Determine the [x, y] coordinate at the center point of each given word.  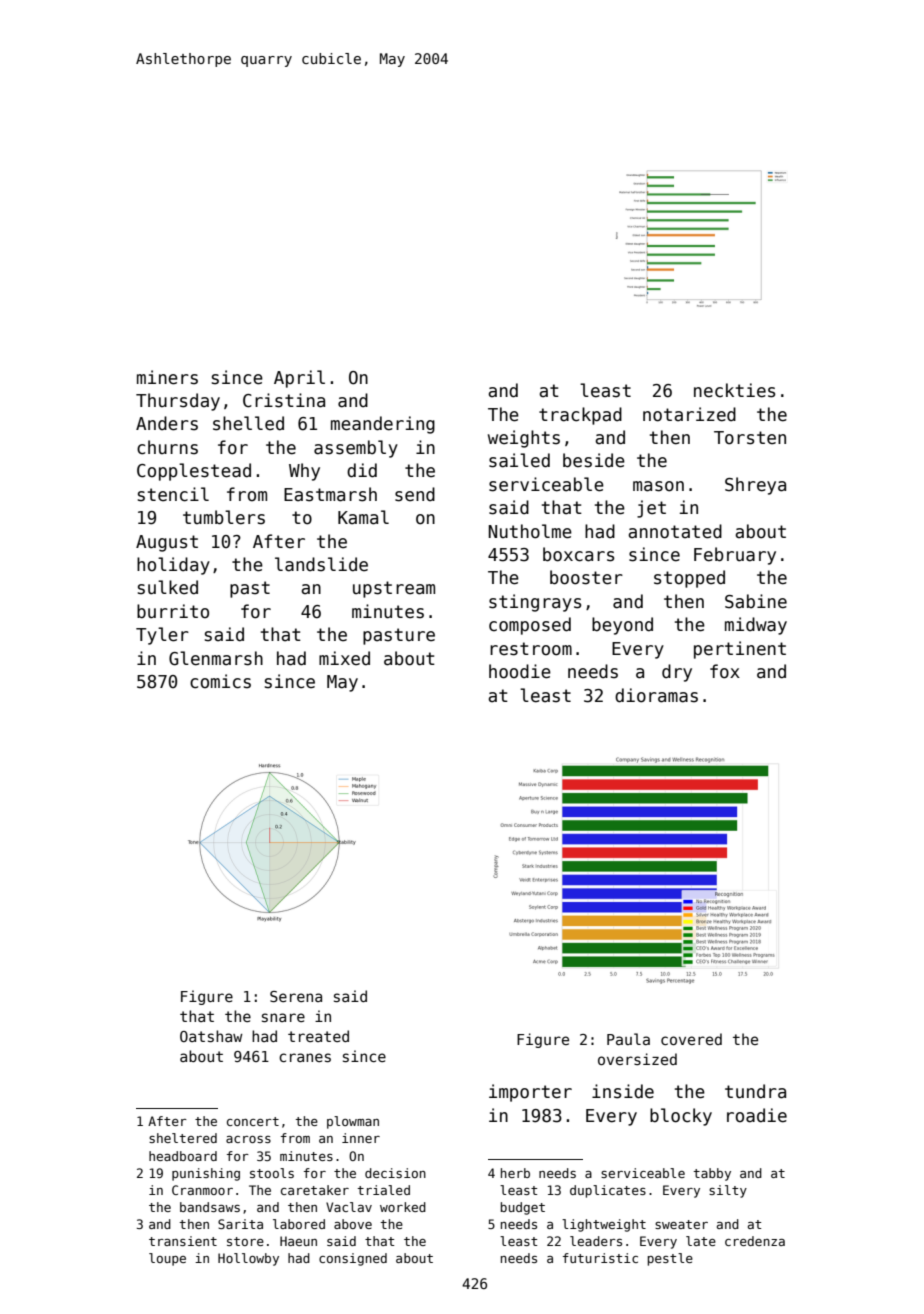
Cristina [284, 400]
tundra [755, 1091]
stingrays [535, 603]
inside [623, 1091]
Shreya [755, 486]
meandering [383, 425]
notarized [689, 414]
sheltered [183, 1138]
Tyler [162, 636]
